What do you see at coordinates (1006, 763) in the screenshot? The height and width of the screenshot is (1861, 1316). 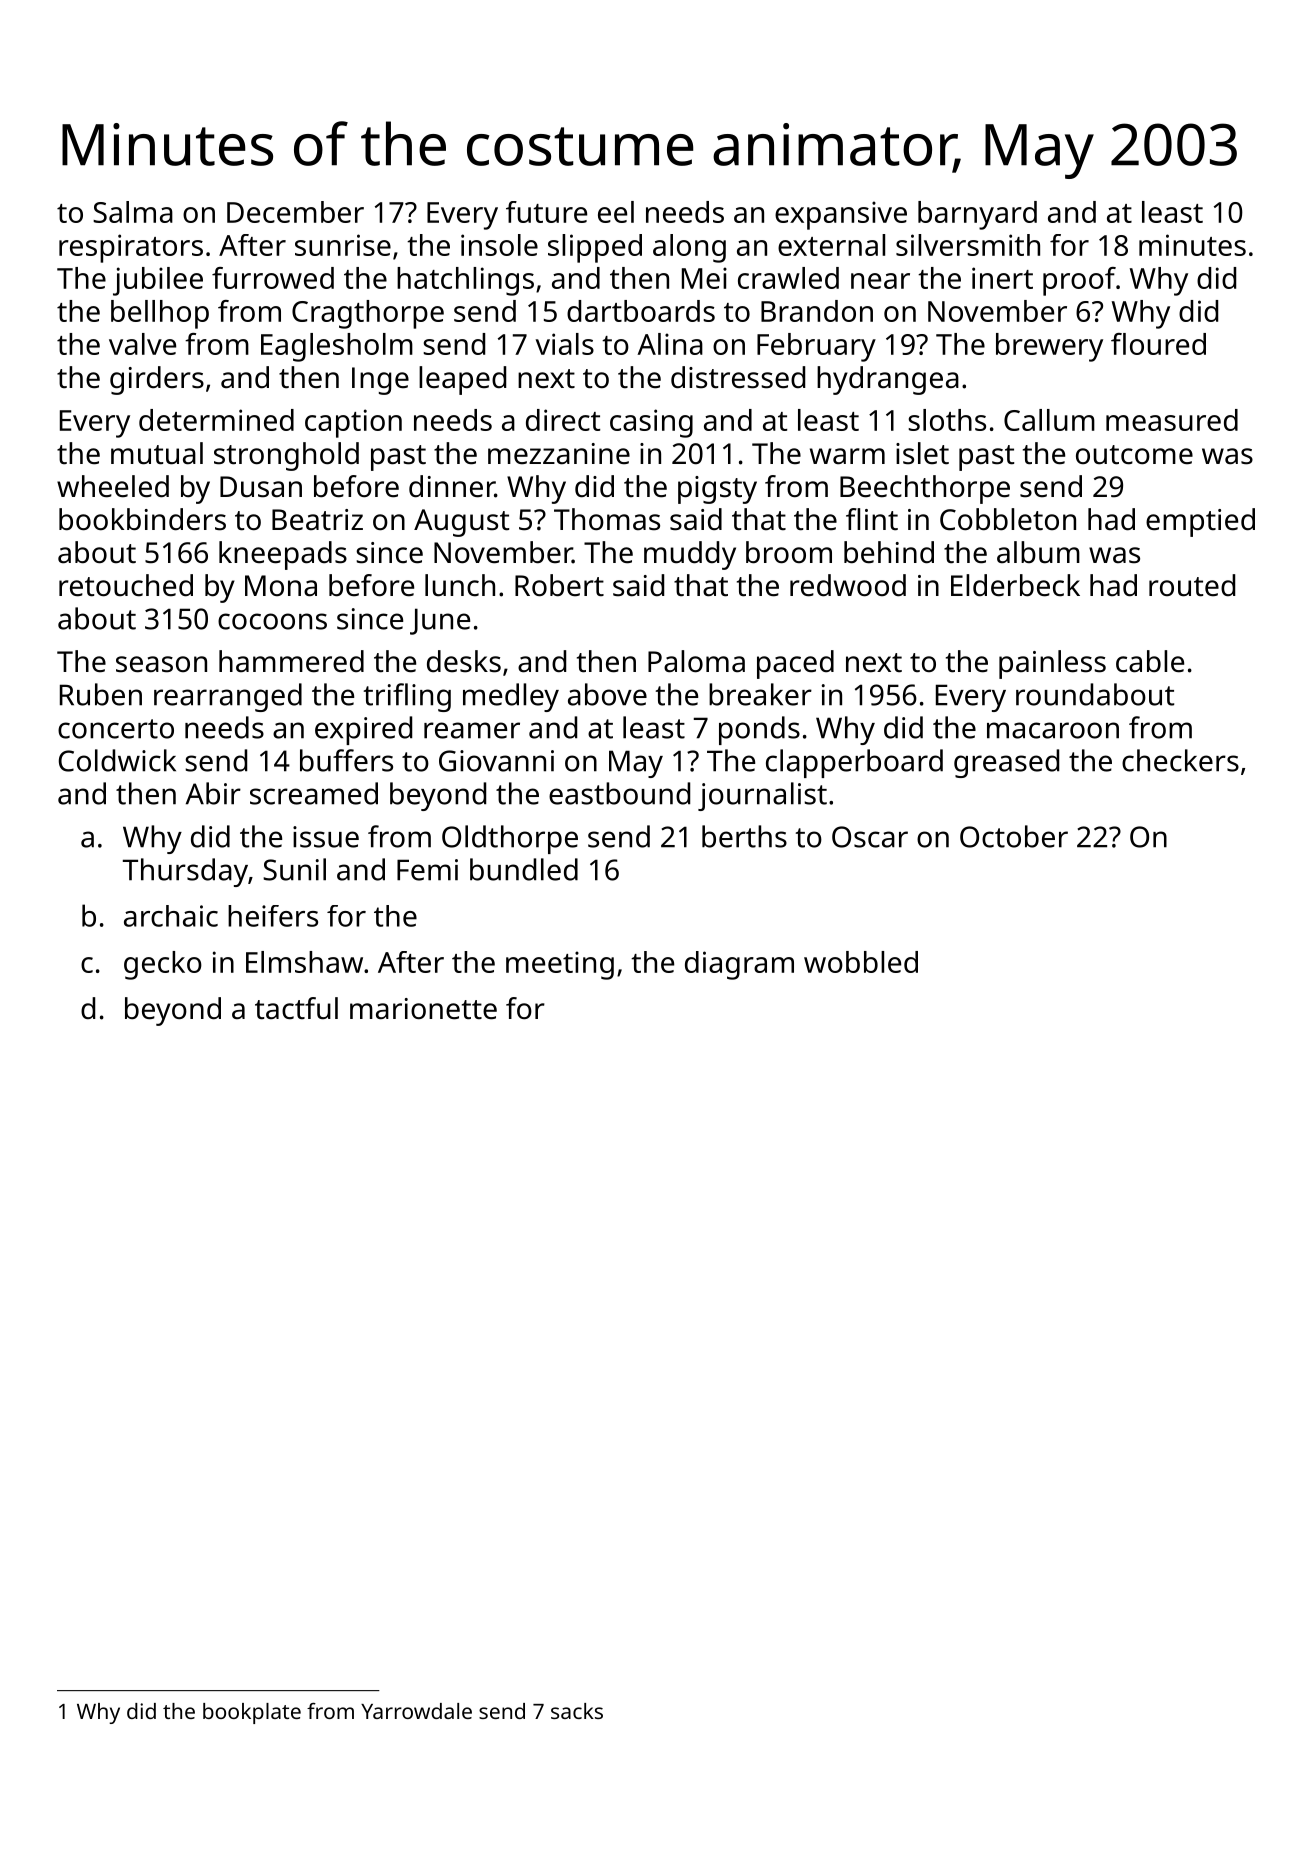 I see `greased` at bounding box center [1006, 763].
